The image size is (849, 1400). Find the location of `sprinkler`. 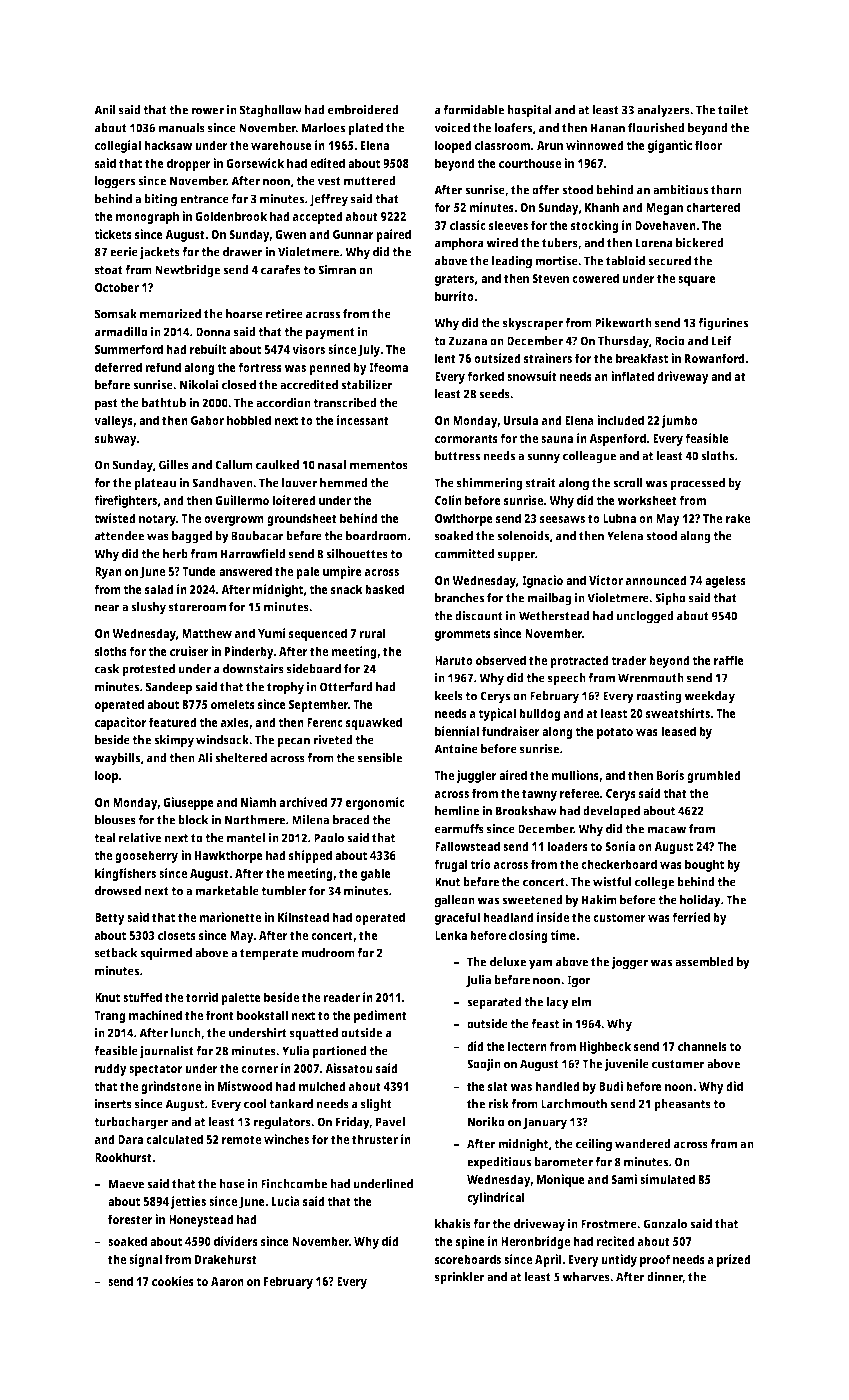

sprinkler is located at coordinates (460, 1278).
